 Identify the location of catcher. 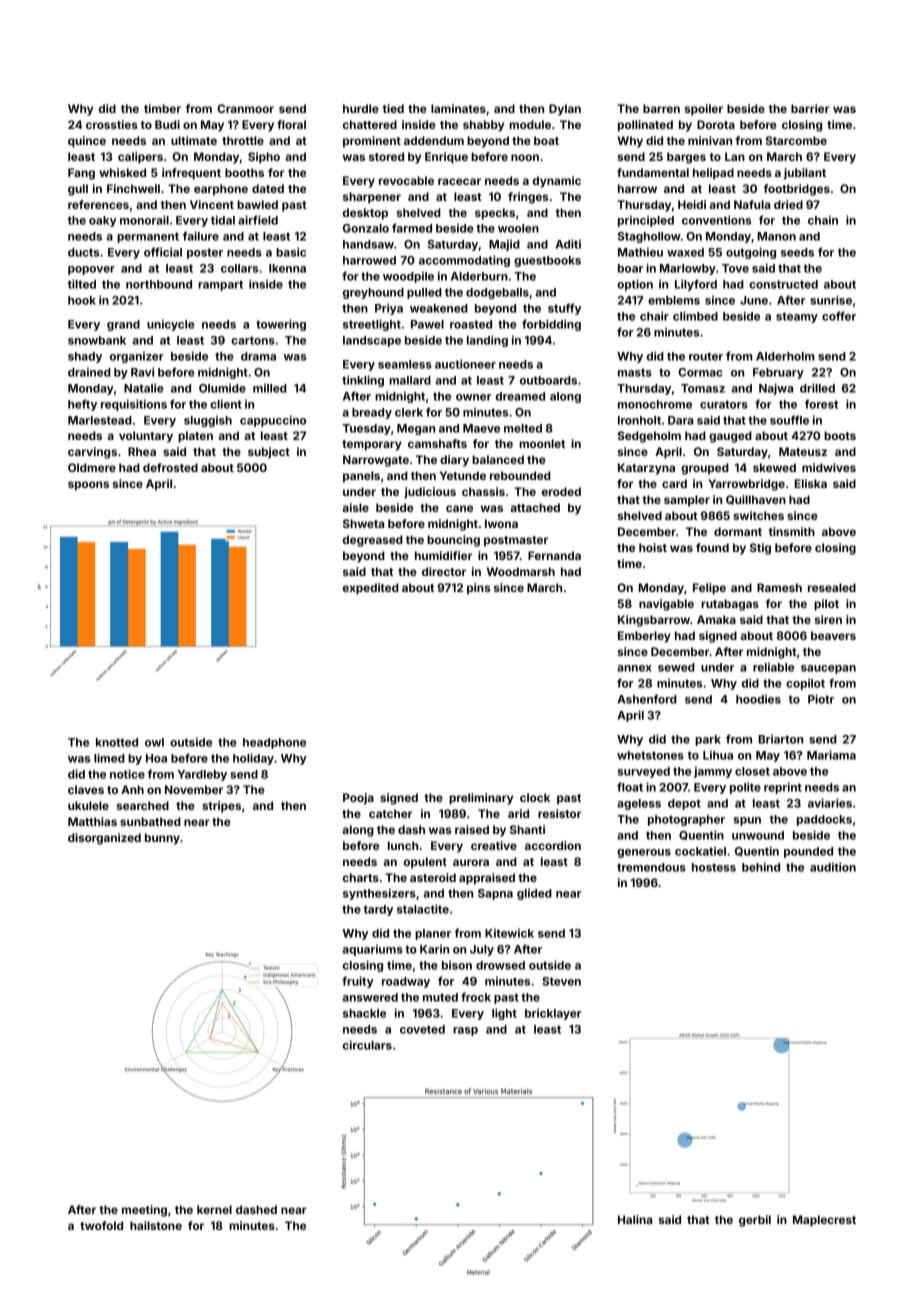
(390, 813).
